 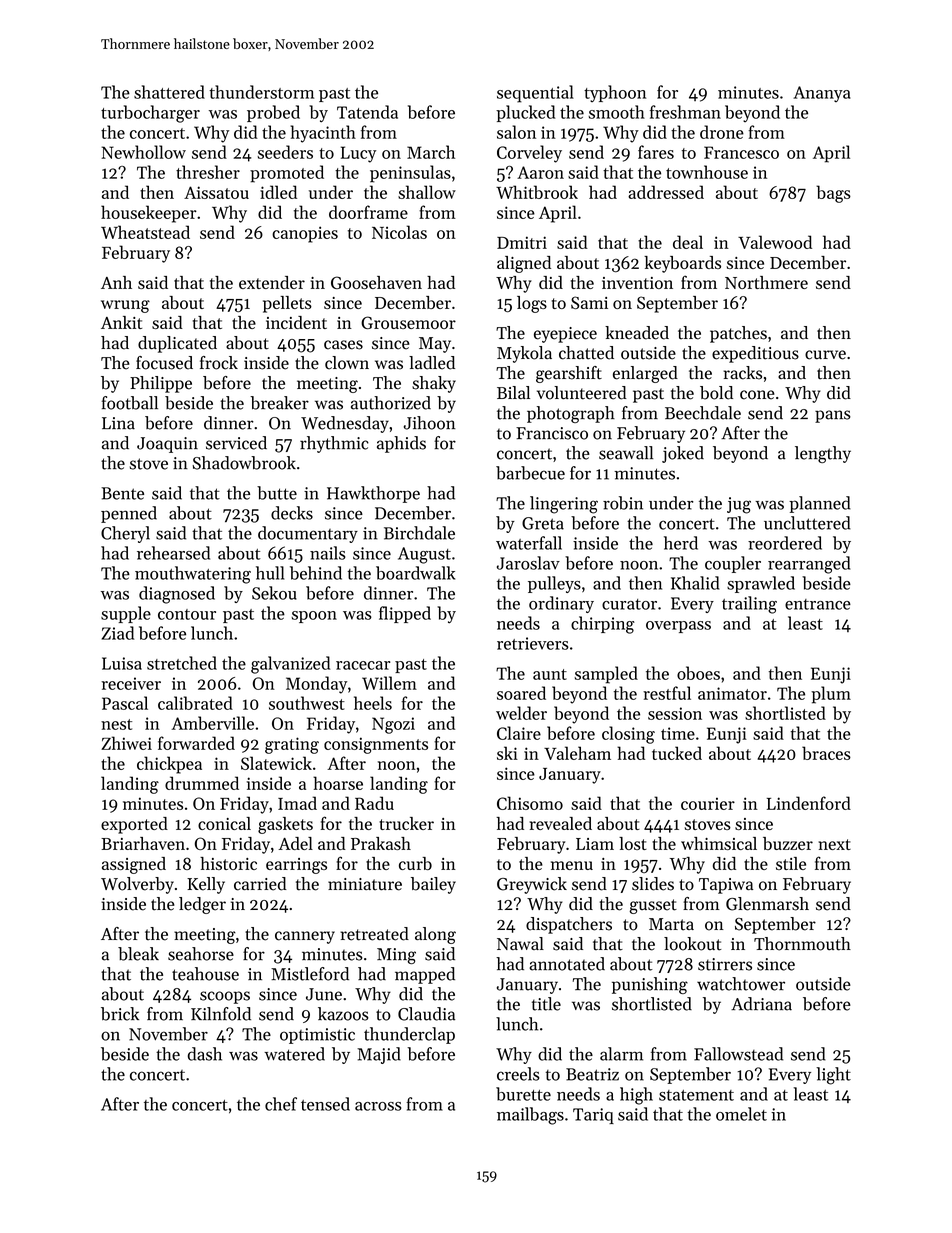 What do you see at coordinates (733, 564) in the image?
I see `coupler` at bounding box center [733, 564].
